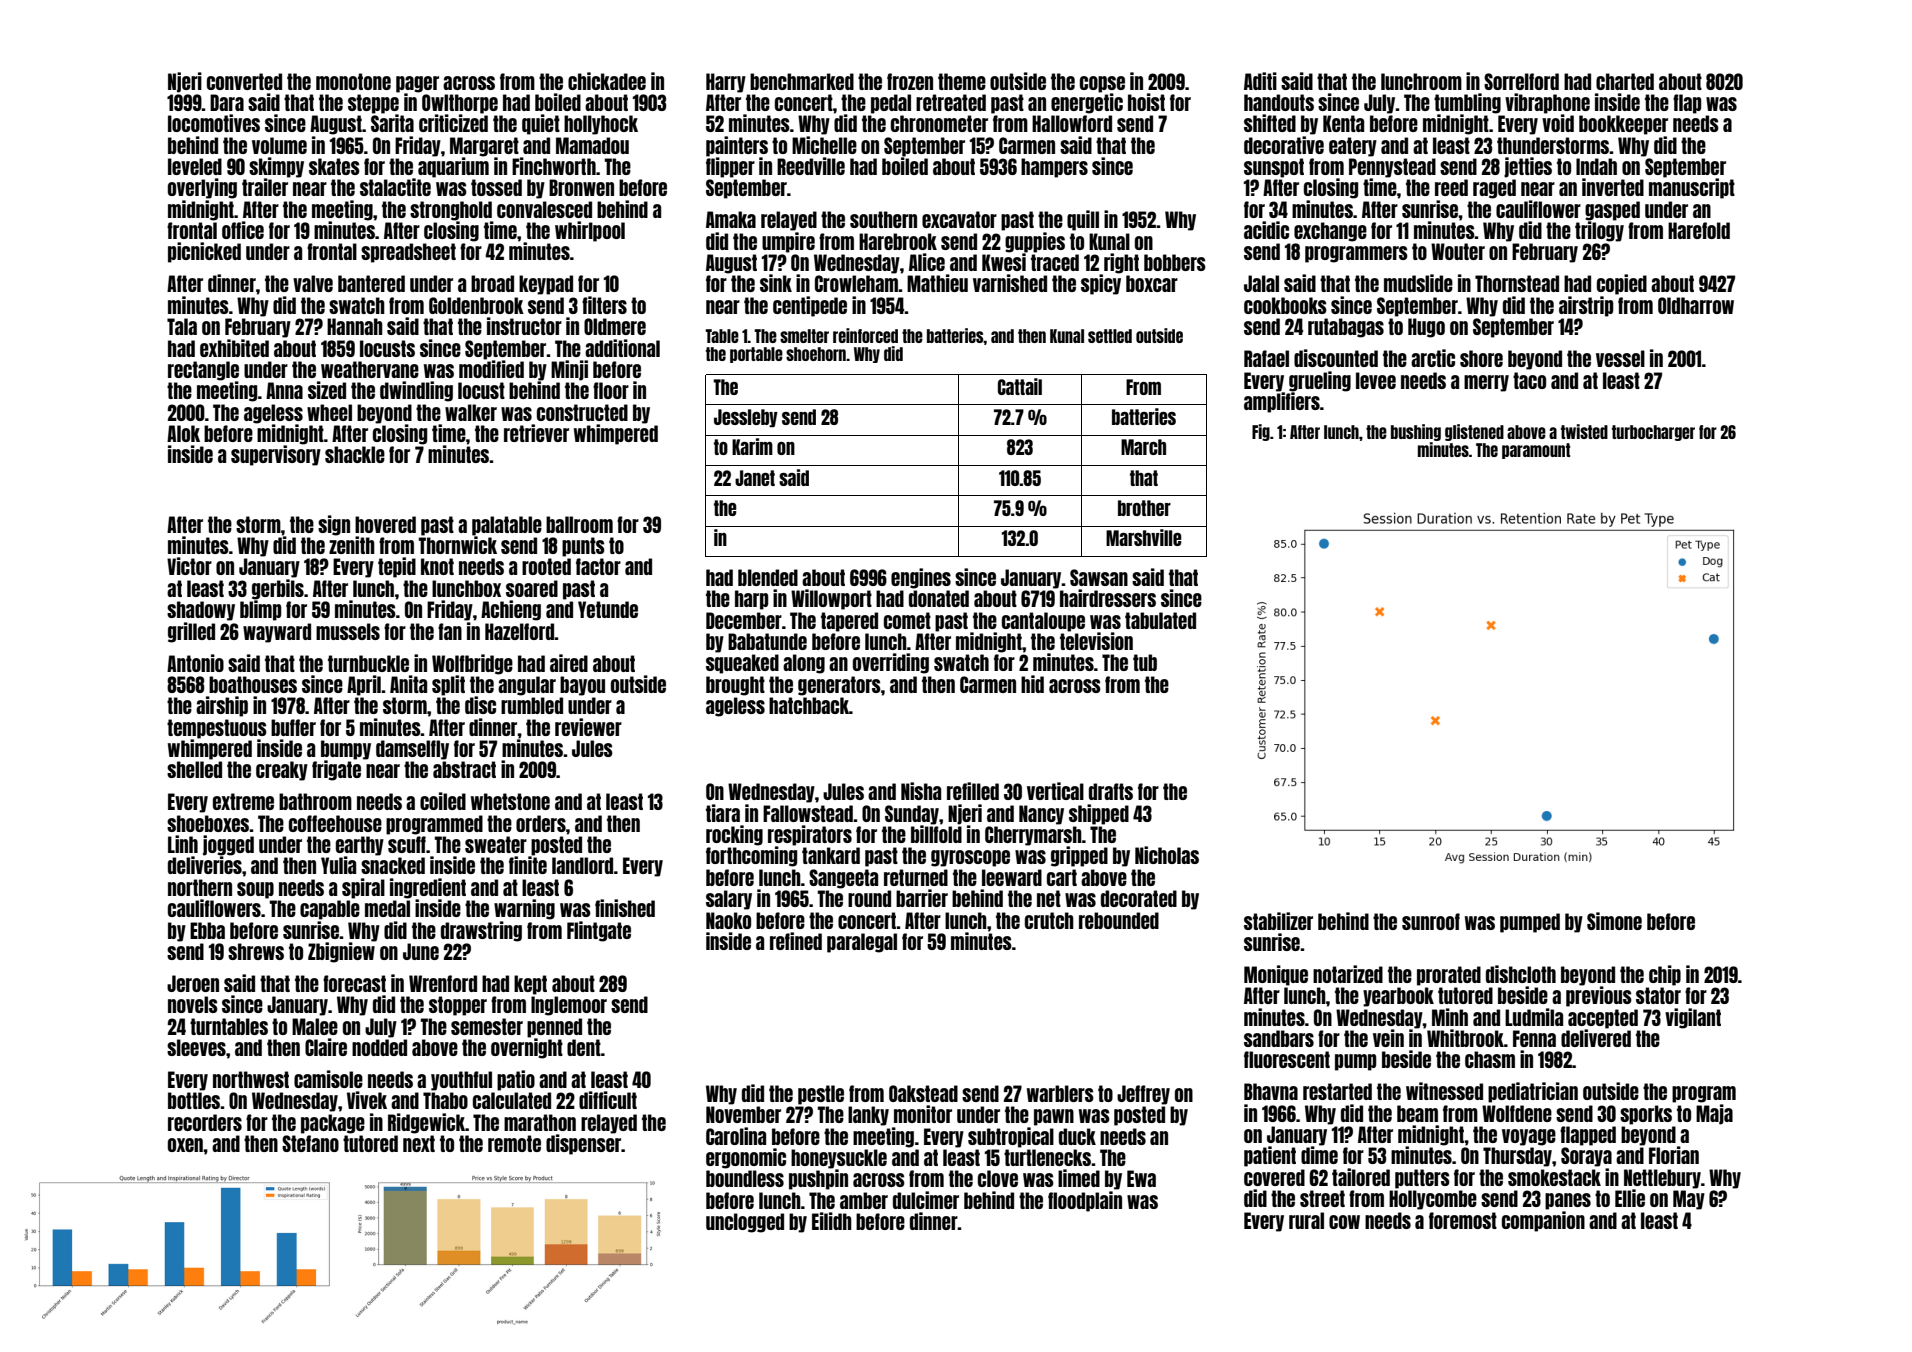 This document has width=1912, height=1352. Describe the element at coordinates (208, 823) in the document. I see `shoeboxes` at that location.
